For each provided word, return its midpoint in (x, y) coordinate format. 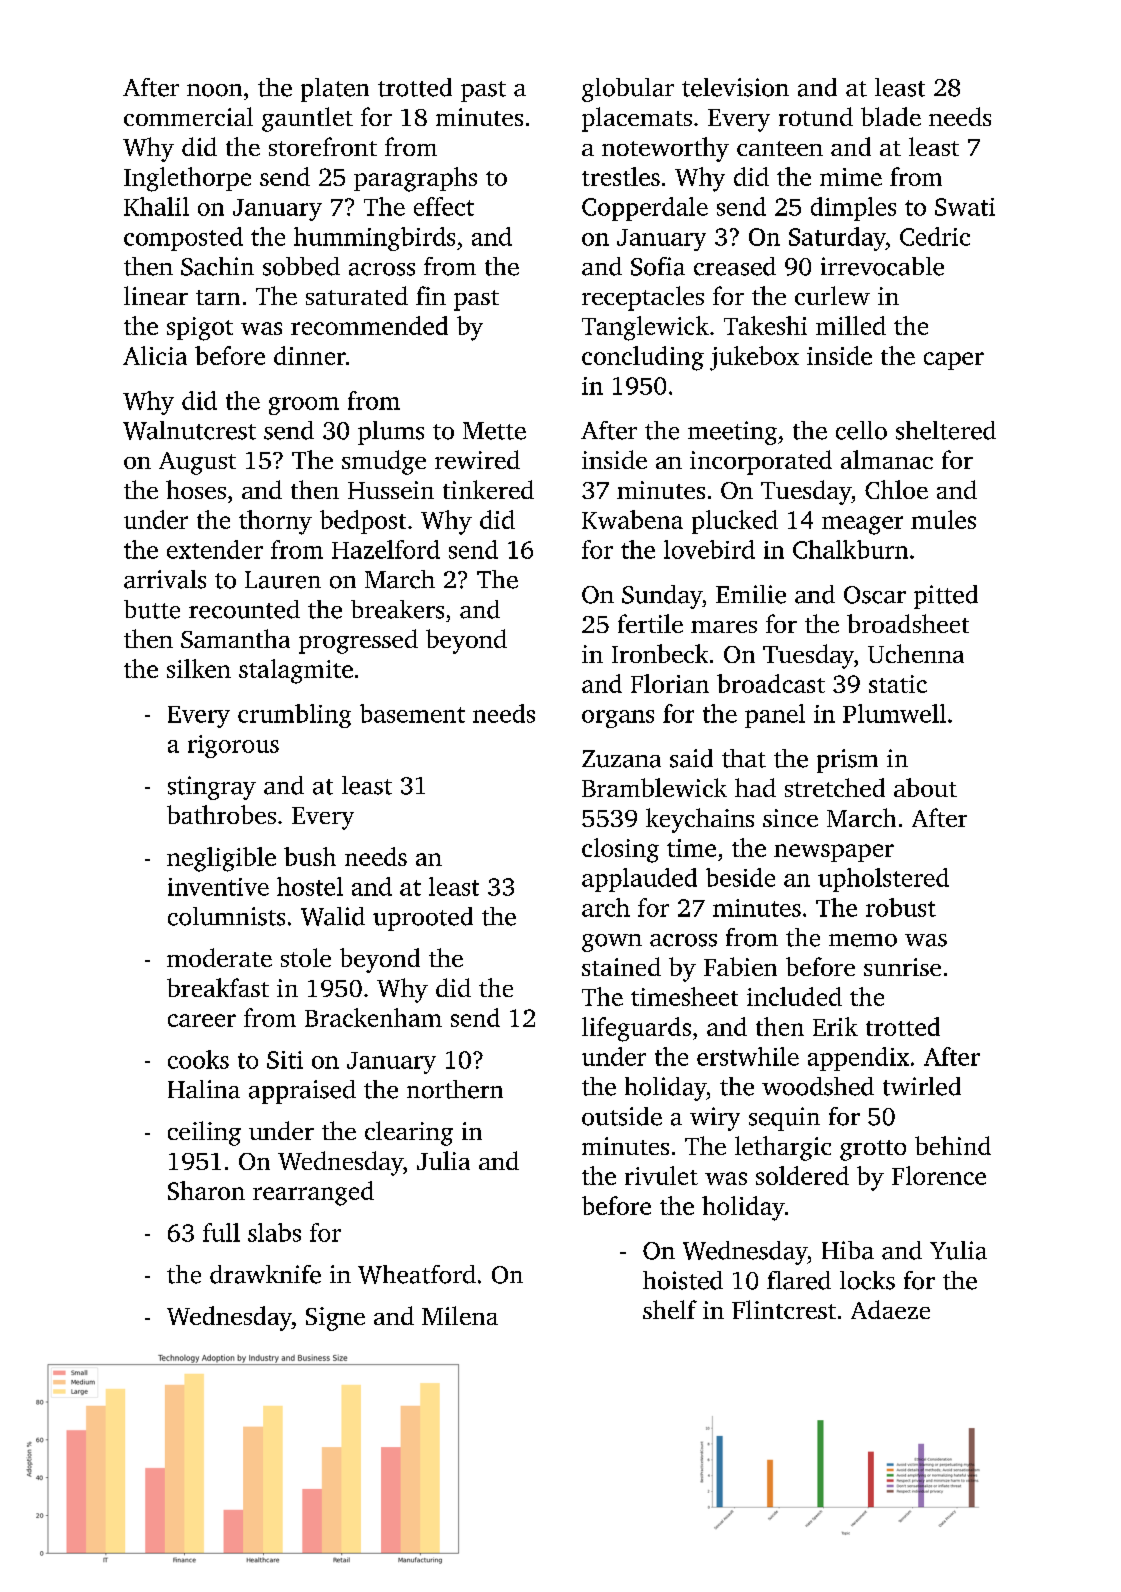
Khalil (156, 206)
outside (622, 1116)
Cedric (935, 236)
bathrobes (221, 814)
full (221, 1232)
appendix (858, 1059)
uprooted (423, 919)
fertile (650, 623)
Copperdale (645, 209)
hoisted (683, 1280)
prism (847, 761)
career (202, 1020)
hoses (196, 489)
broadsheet (908, 623)
